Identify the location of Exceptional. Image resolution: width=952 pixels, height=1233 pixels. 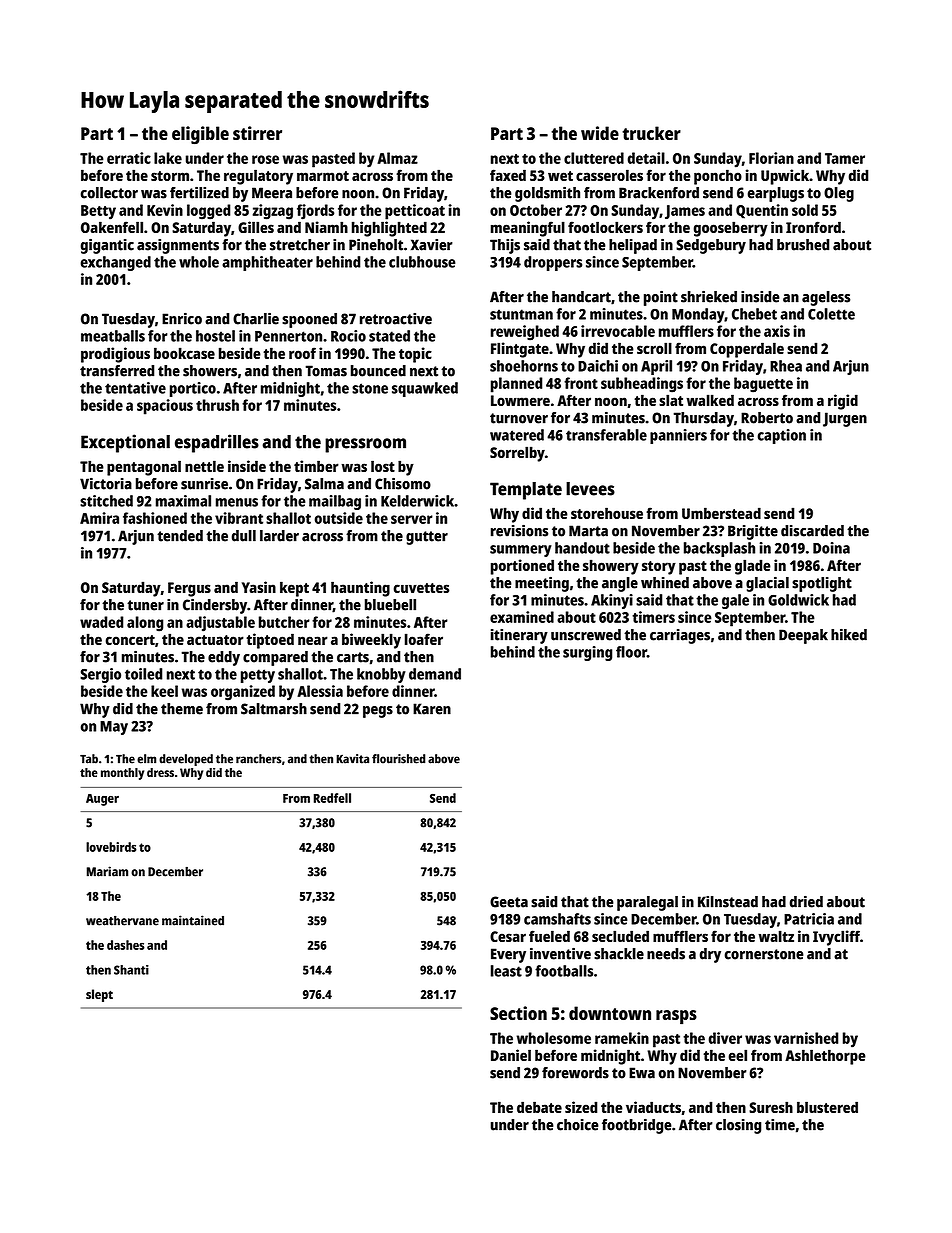
(125, 443).
